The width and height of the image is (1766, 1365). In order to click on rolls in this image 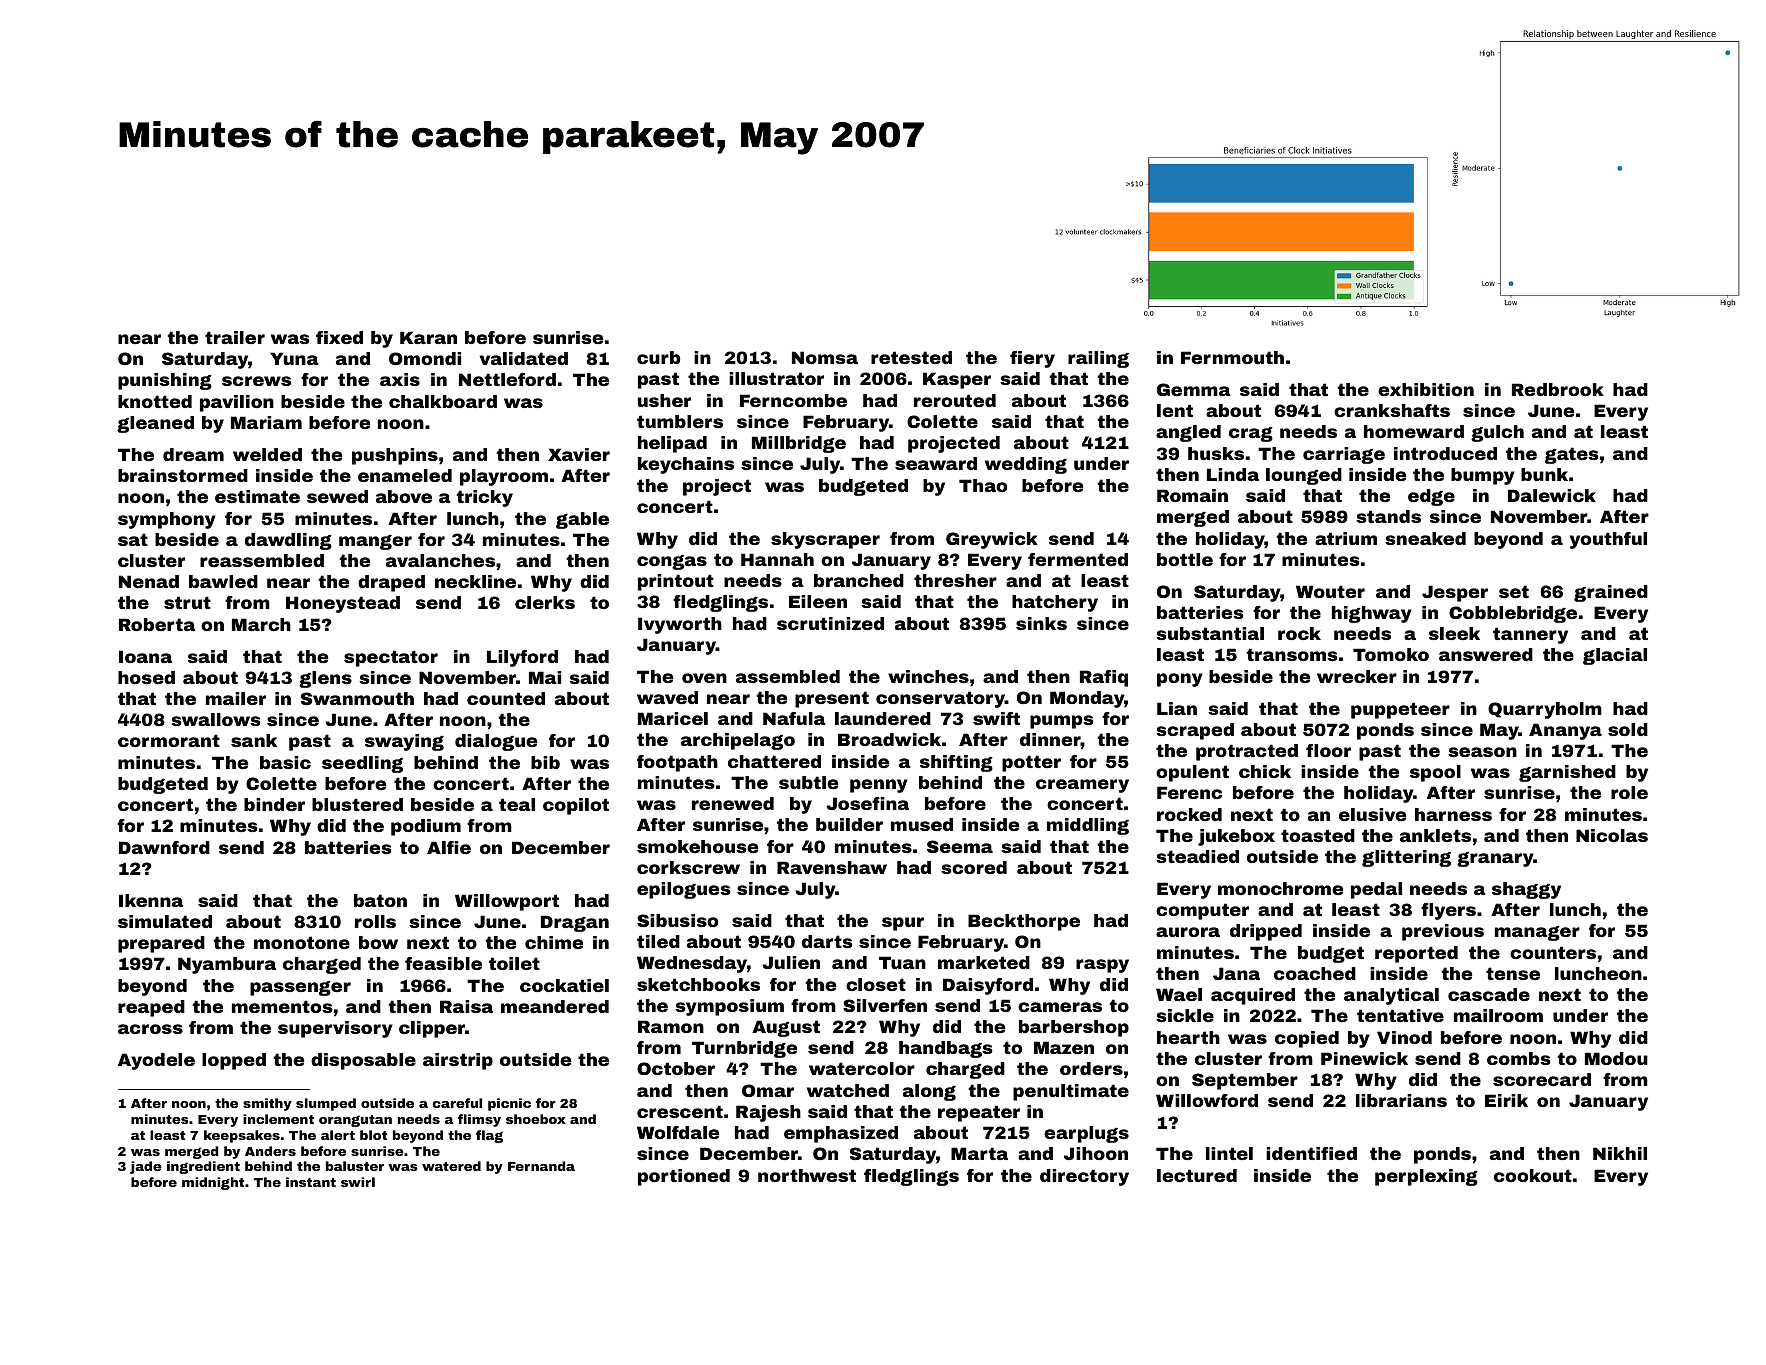, I will do `click(375, 921)`.
